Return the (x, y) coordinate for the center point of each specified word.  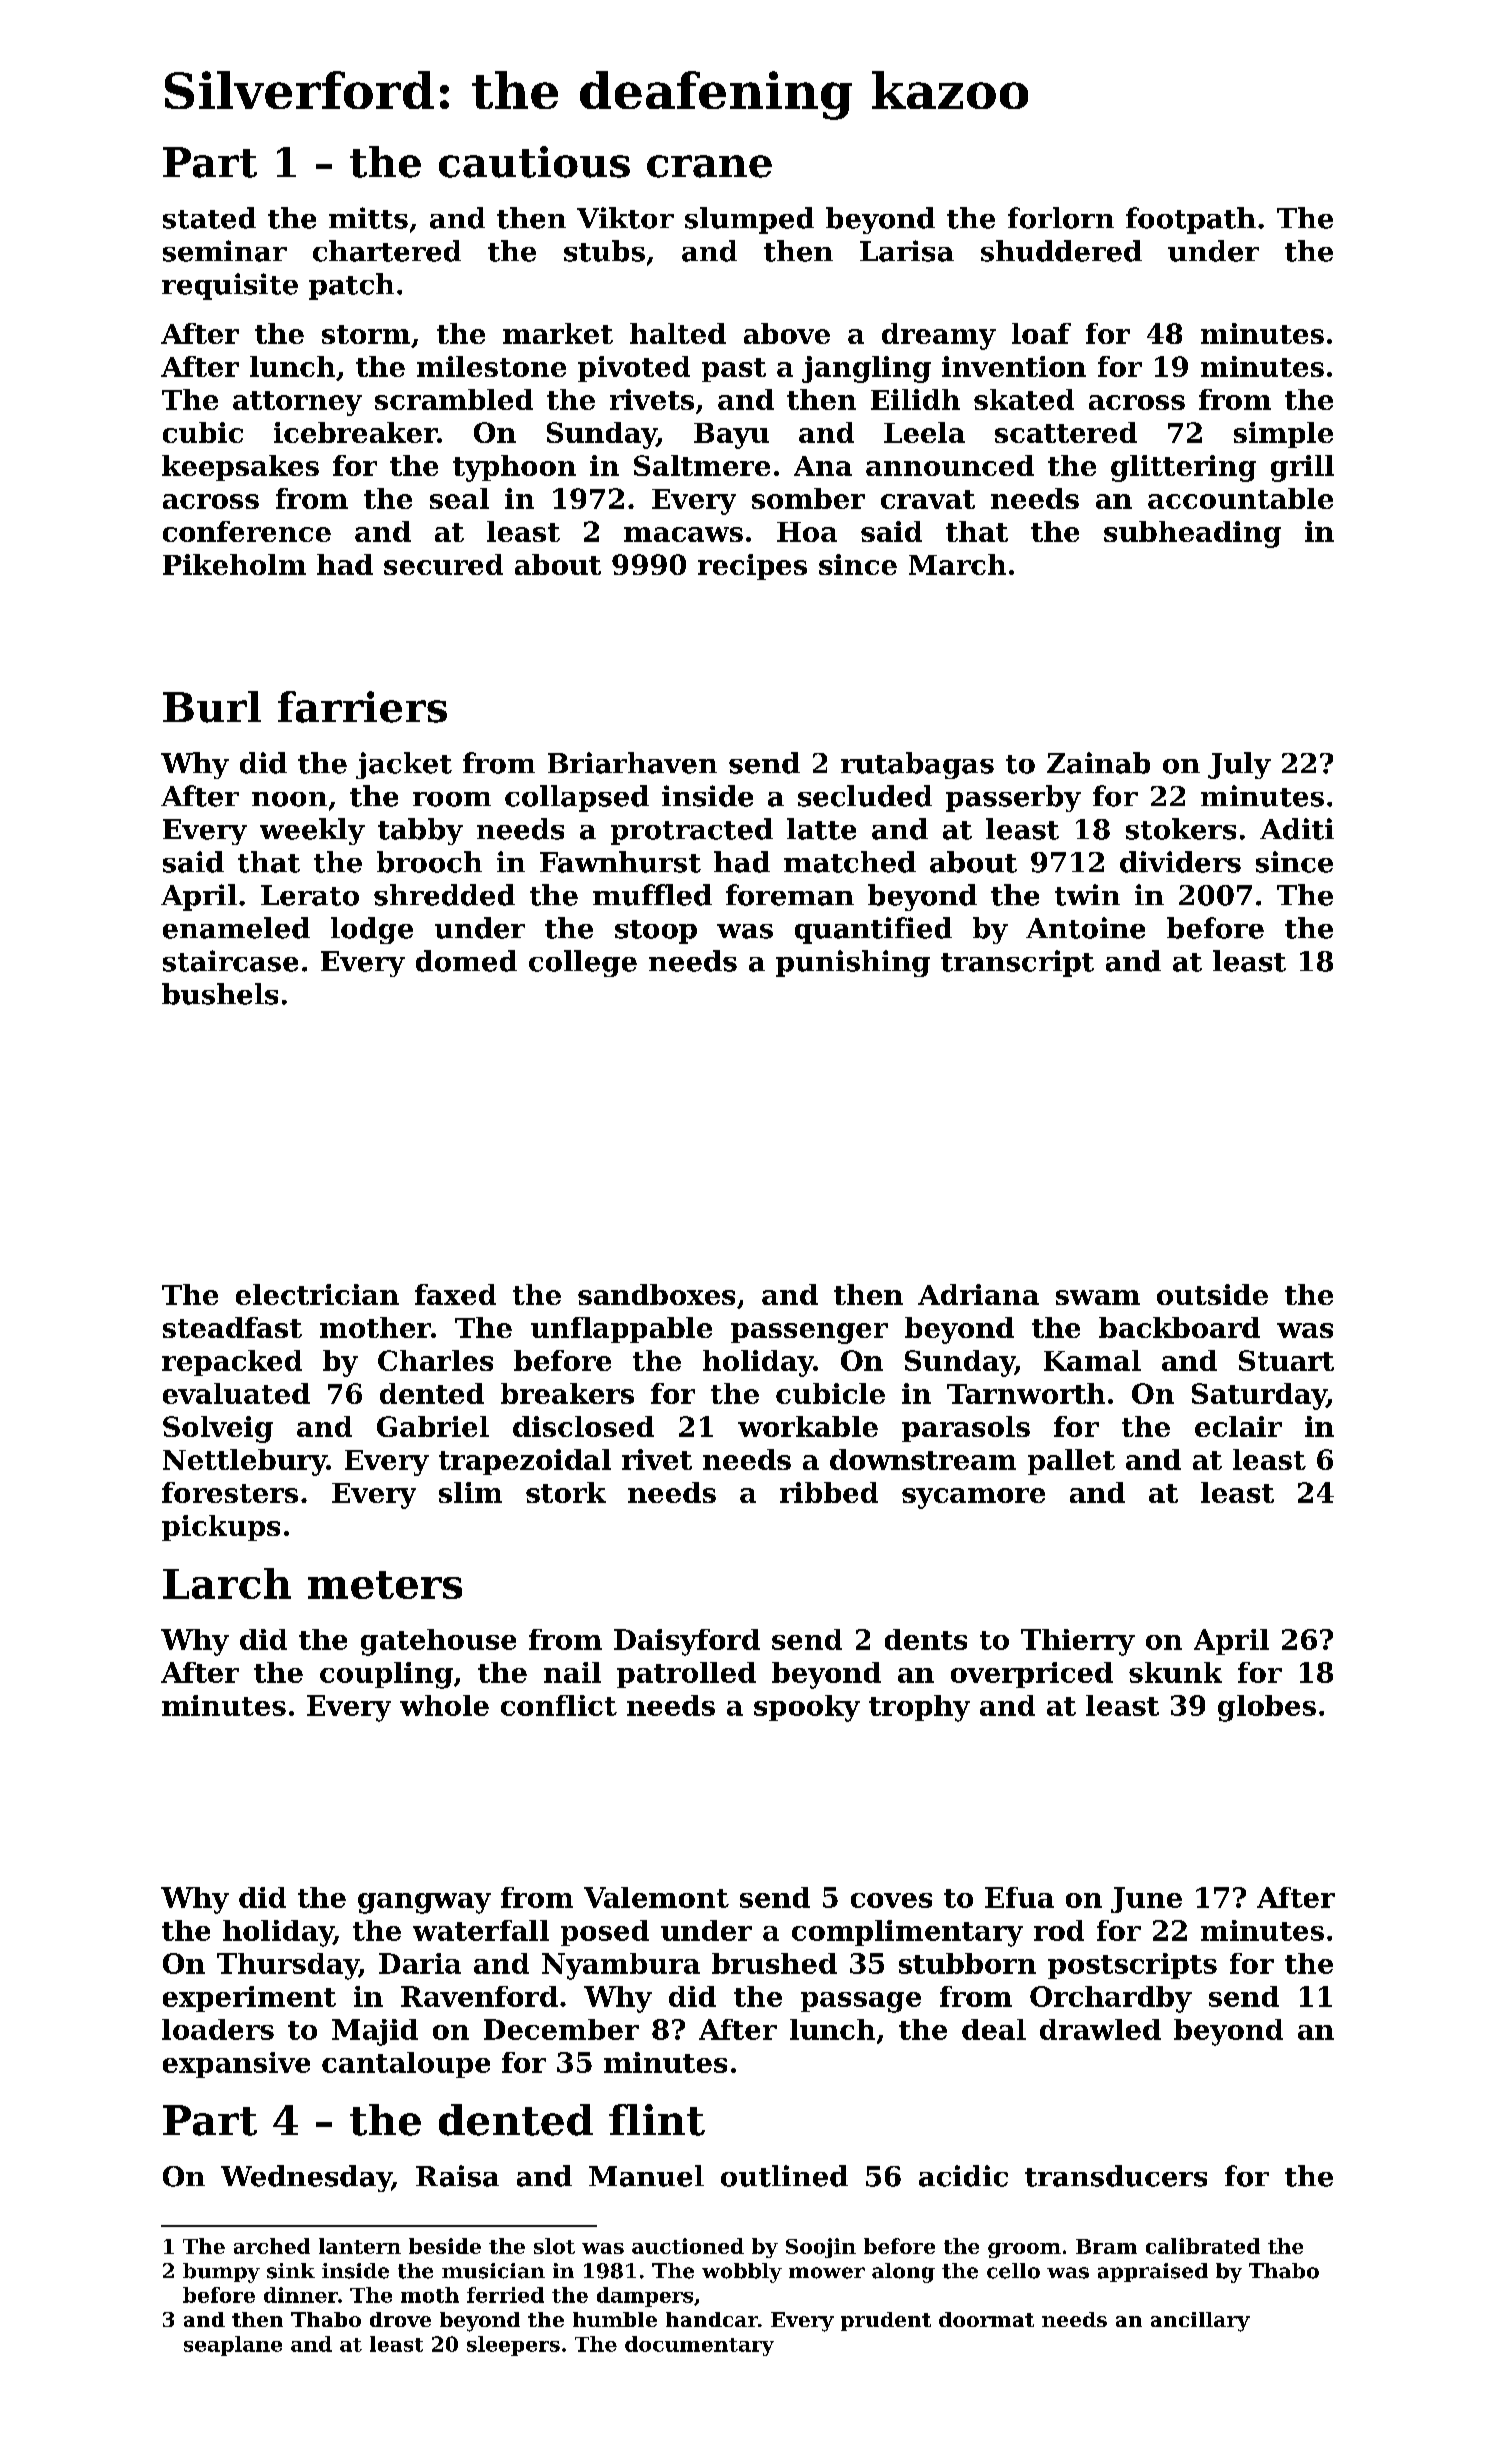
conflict (559, 1705)
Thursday (288, 1966)
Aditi (1297, 829)
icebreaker (355, 432)
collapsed (577, 798)
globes (1267, 1708)
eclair (1238, 1426)
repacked (232, 1363)
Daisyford (687, 1642)
